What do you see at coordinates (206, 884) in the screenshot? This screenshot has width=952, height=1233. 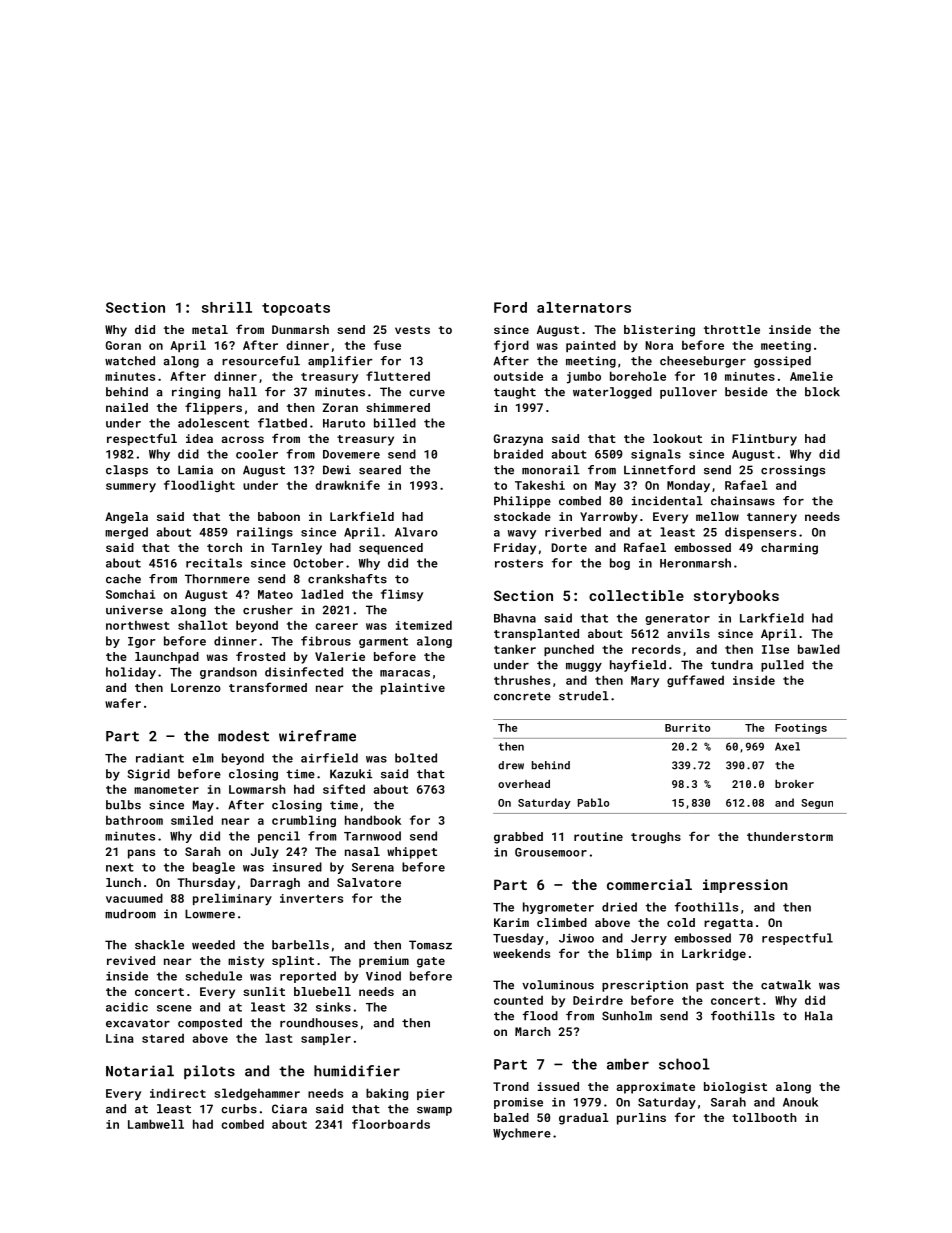 I see `Thursday` at bounding box center [206, 884].
